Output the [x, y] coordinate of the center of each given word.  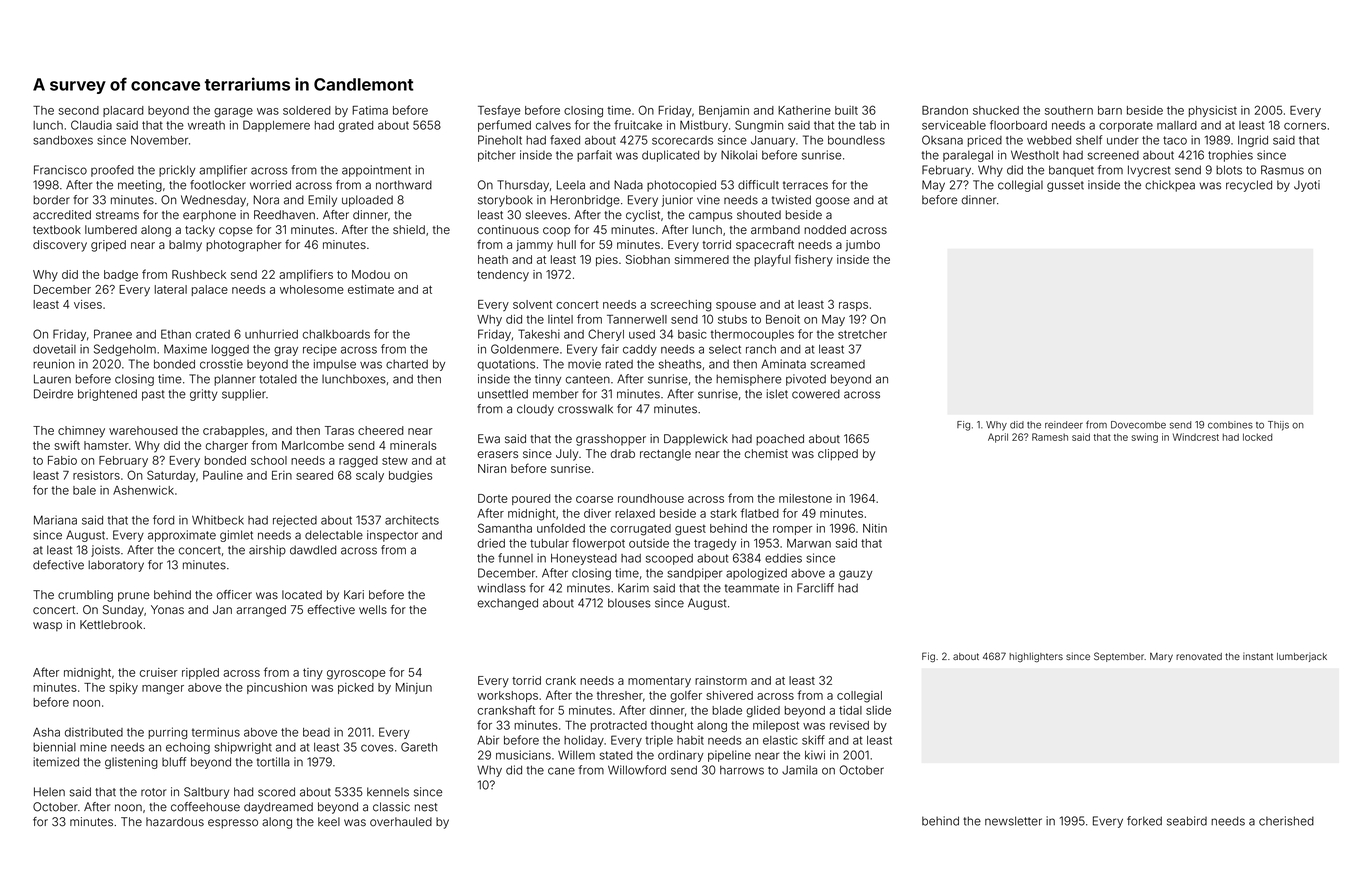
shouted [759, 215]
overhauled [401, 822]
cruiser [159, 672]
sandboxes [63, 140]
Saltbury [206, 793]
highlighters [1036, 657]
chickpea [1170, 186]
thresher [620, 695]
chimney [81, 432]
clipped [838, 455]
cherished [1286, 821]
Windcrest [1196, 437]
